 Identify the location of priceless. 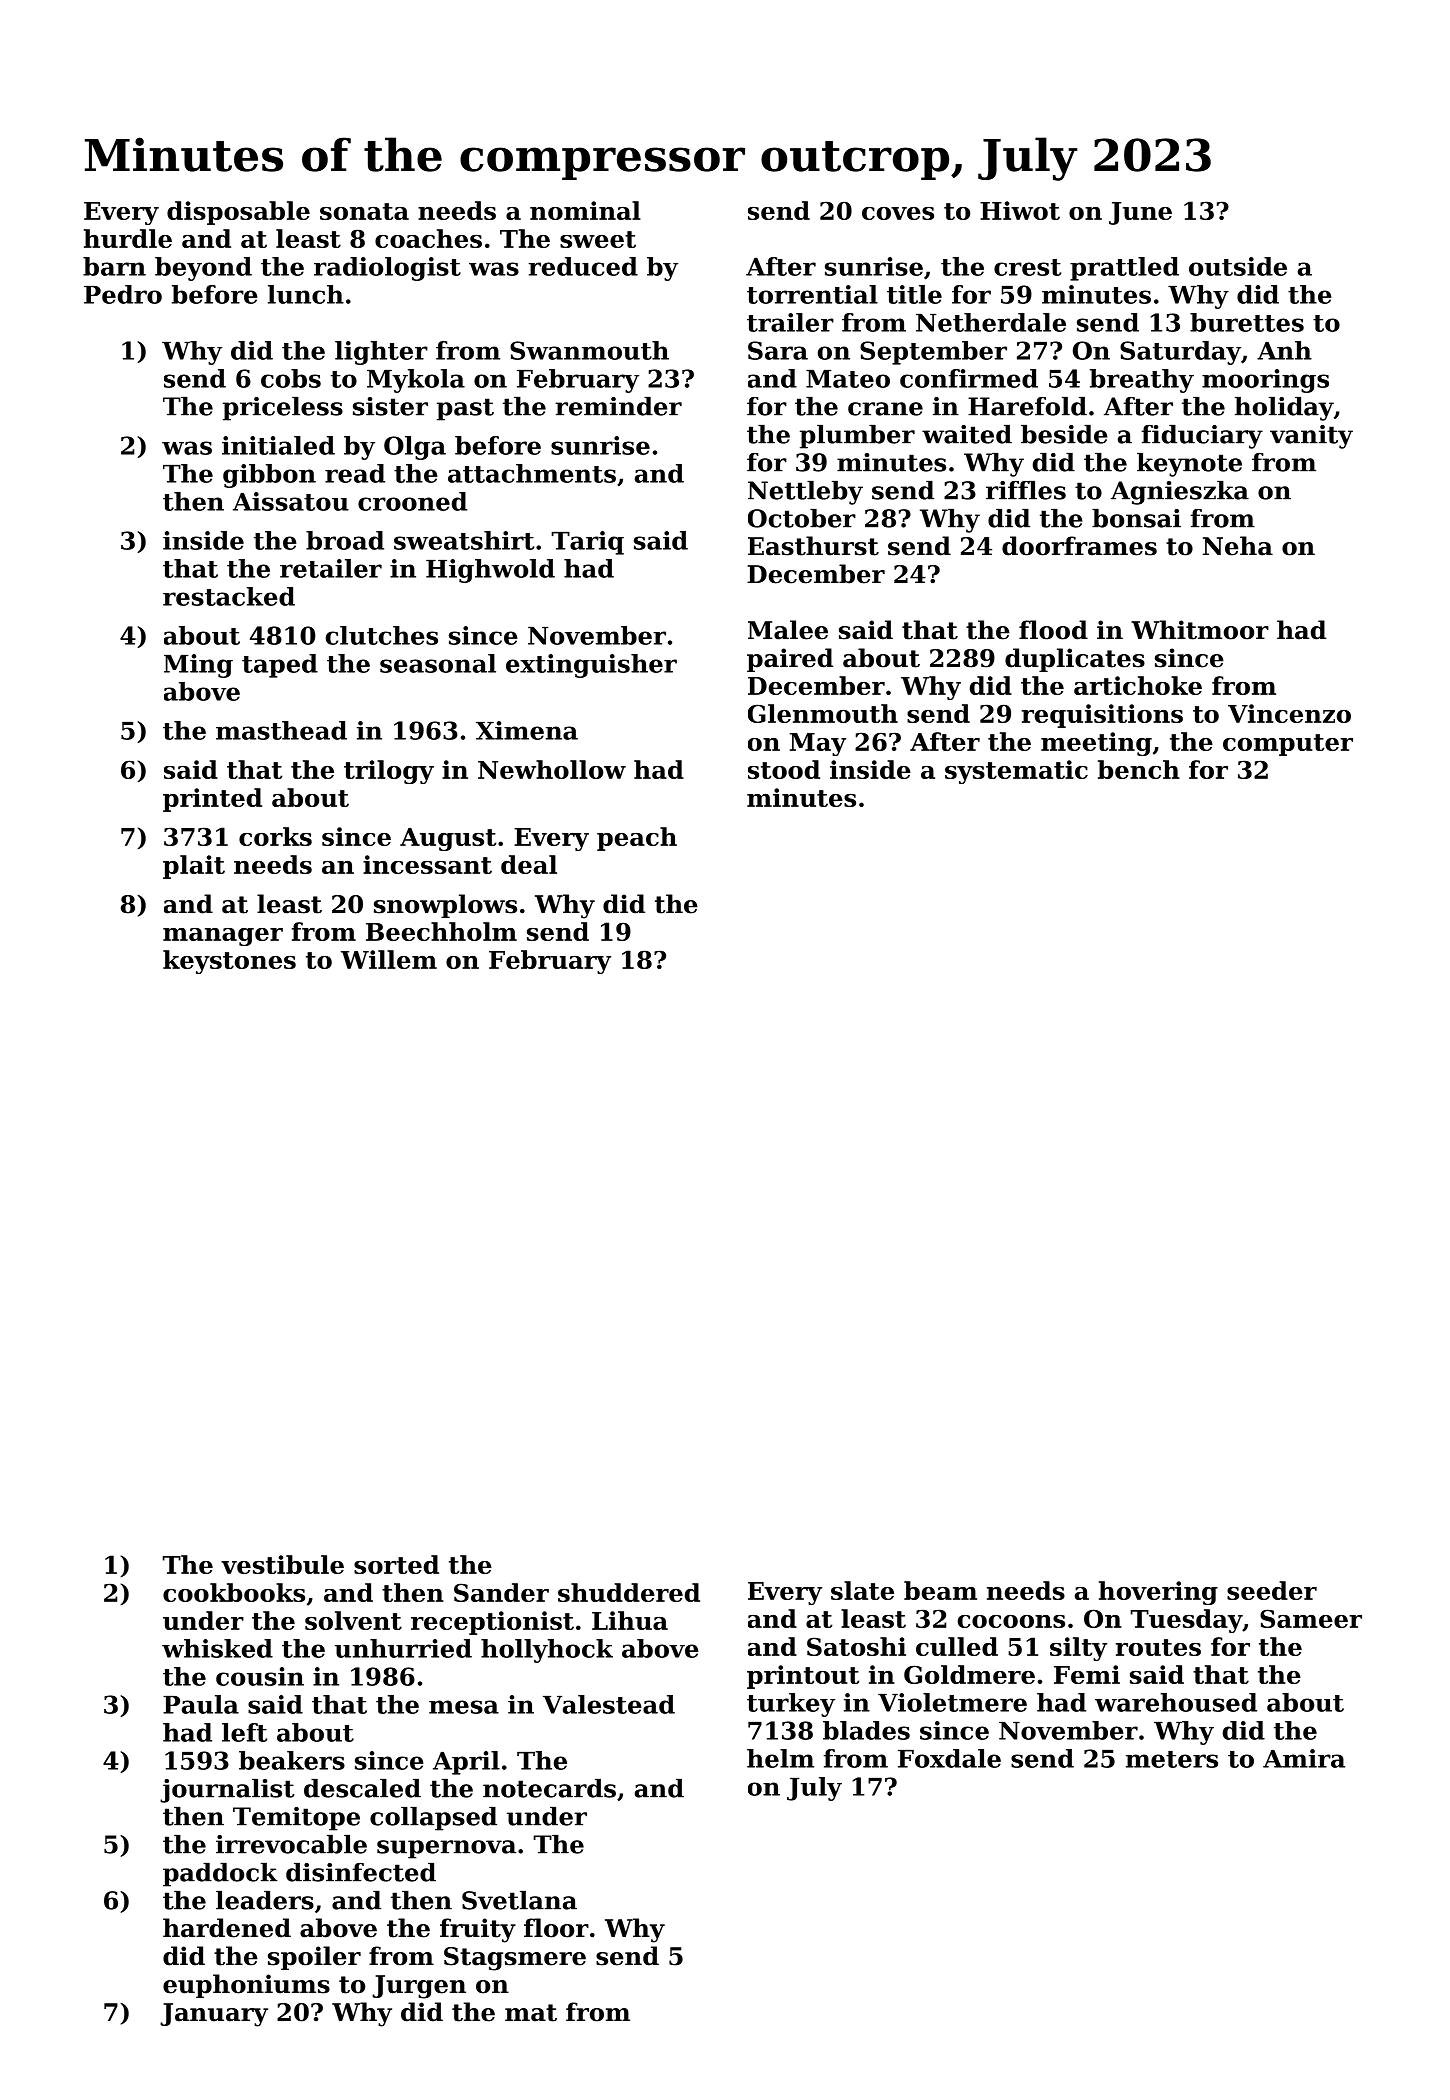
(283, 409).
